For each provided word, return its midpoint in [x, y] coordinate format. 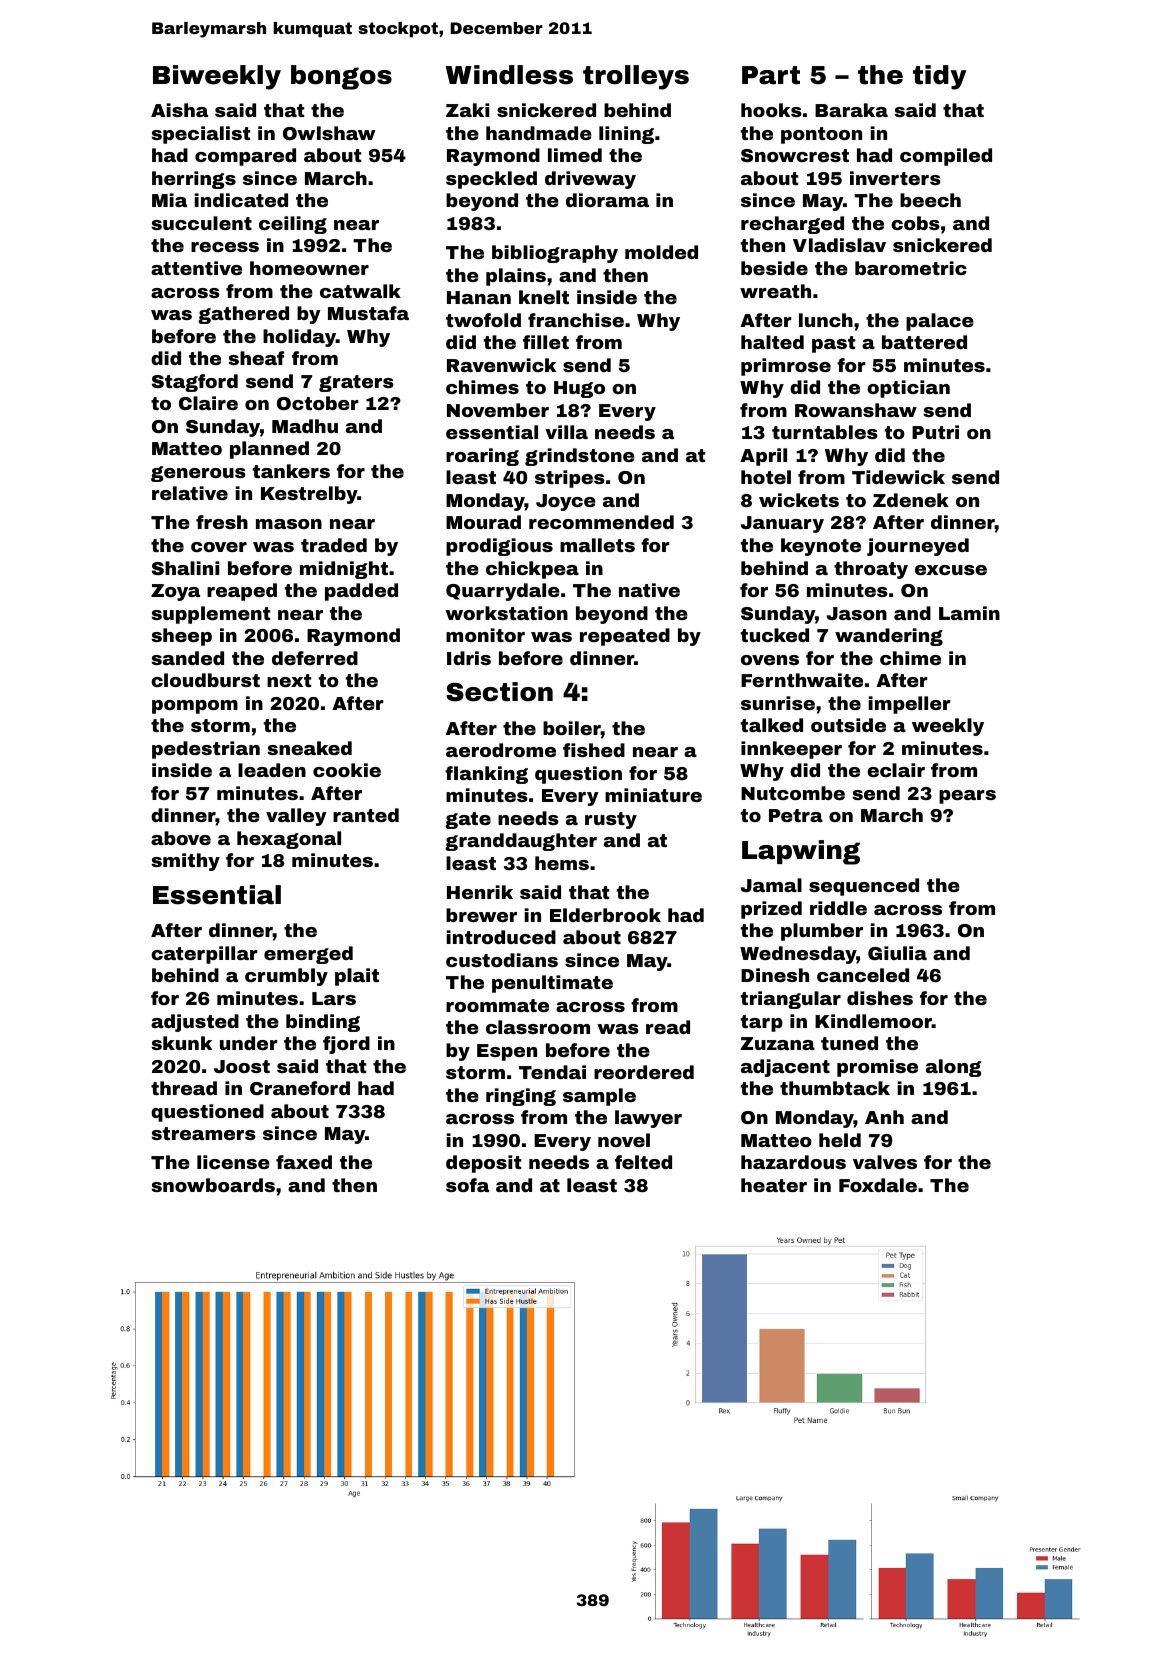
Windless [509, 75]
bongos [341, 77]
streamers [203, 1133]
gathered [243, 315]
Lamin [969, 613]
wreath [775, 291]
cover [219, 547]
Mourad [483, 522]
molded [661, 252]
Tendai [552, 1072]
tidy [939, 77]
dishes [880, 998]
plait [357, 977]
